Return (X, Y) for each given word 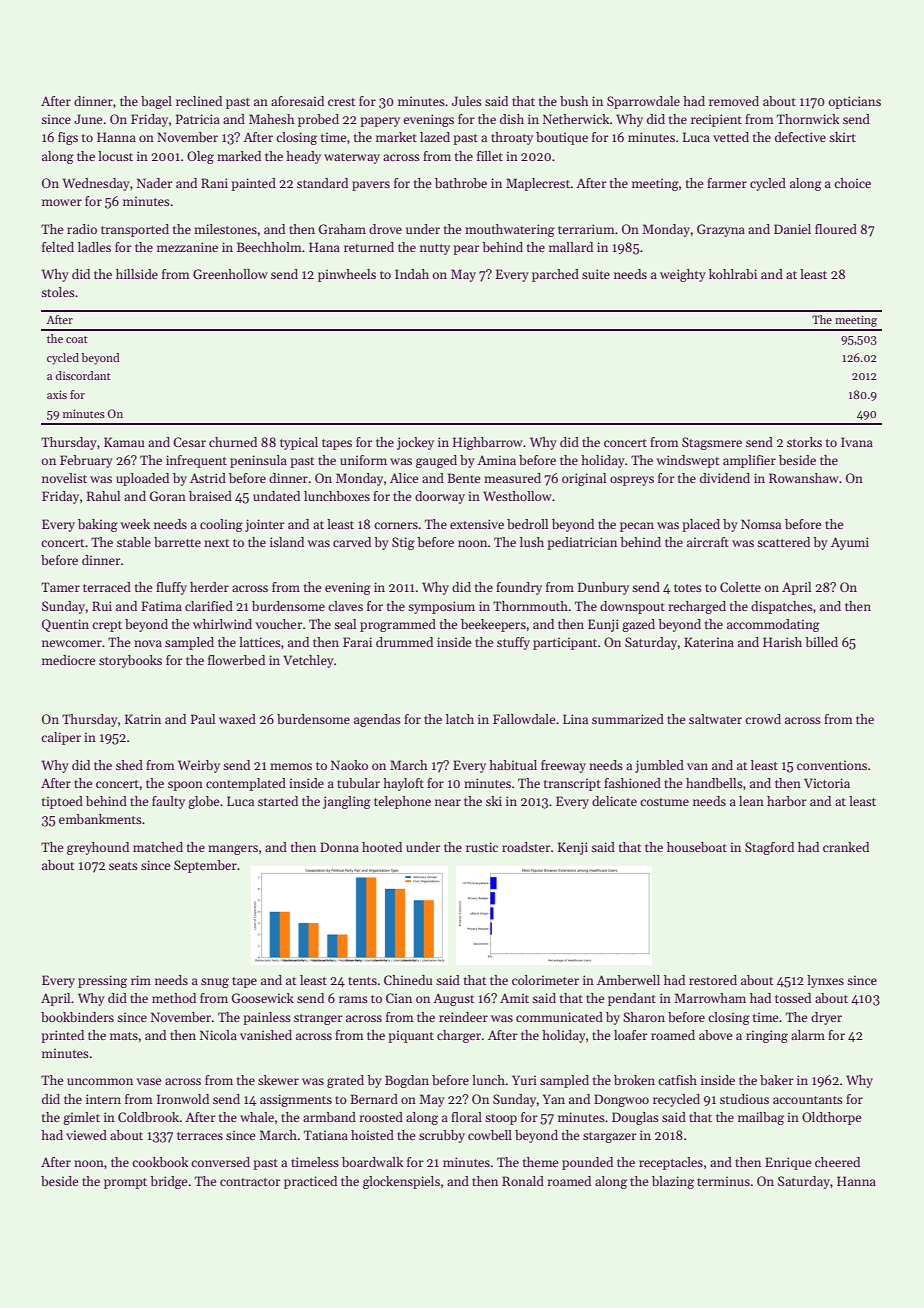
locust (115, 156)
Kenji (573, 848)
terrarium (586, 229)
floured (836, 229)
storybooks (130, 661)
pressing (102, 981)
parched (555, 275)
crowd (763, 719)
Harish (782, 642)
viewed (86, 1135)
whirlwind (222, 624)
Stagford (769, 848)
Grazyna (721, 230)
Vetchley (308, 661)
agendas (377, 720)
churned (233, 442)
